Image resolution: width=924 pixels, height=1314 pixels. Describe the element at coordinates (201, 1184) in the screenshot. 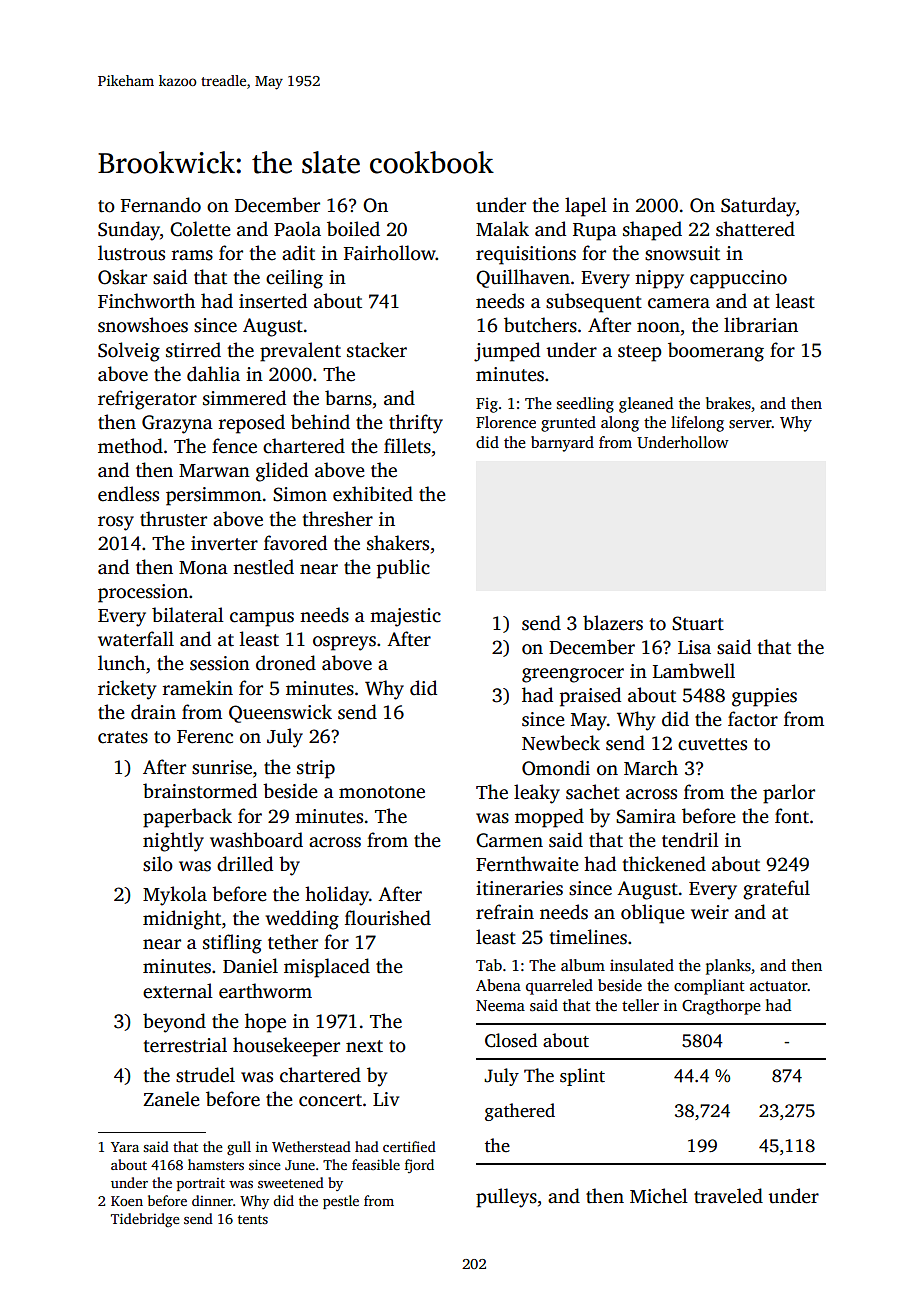

I see `portrait` at that location.
